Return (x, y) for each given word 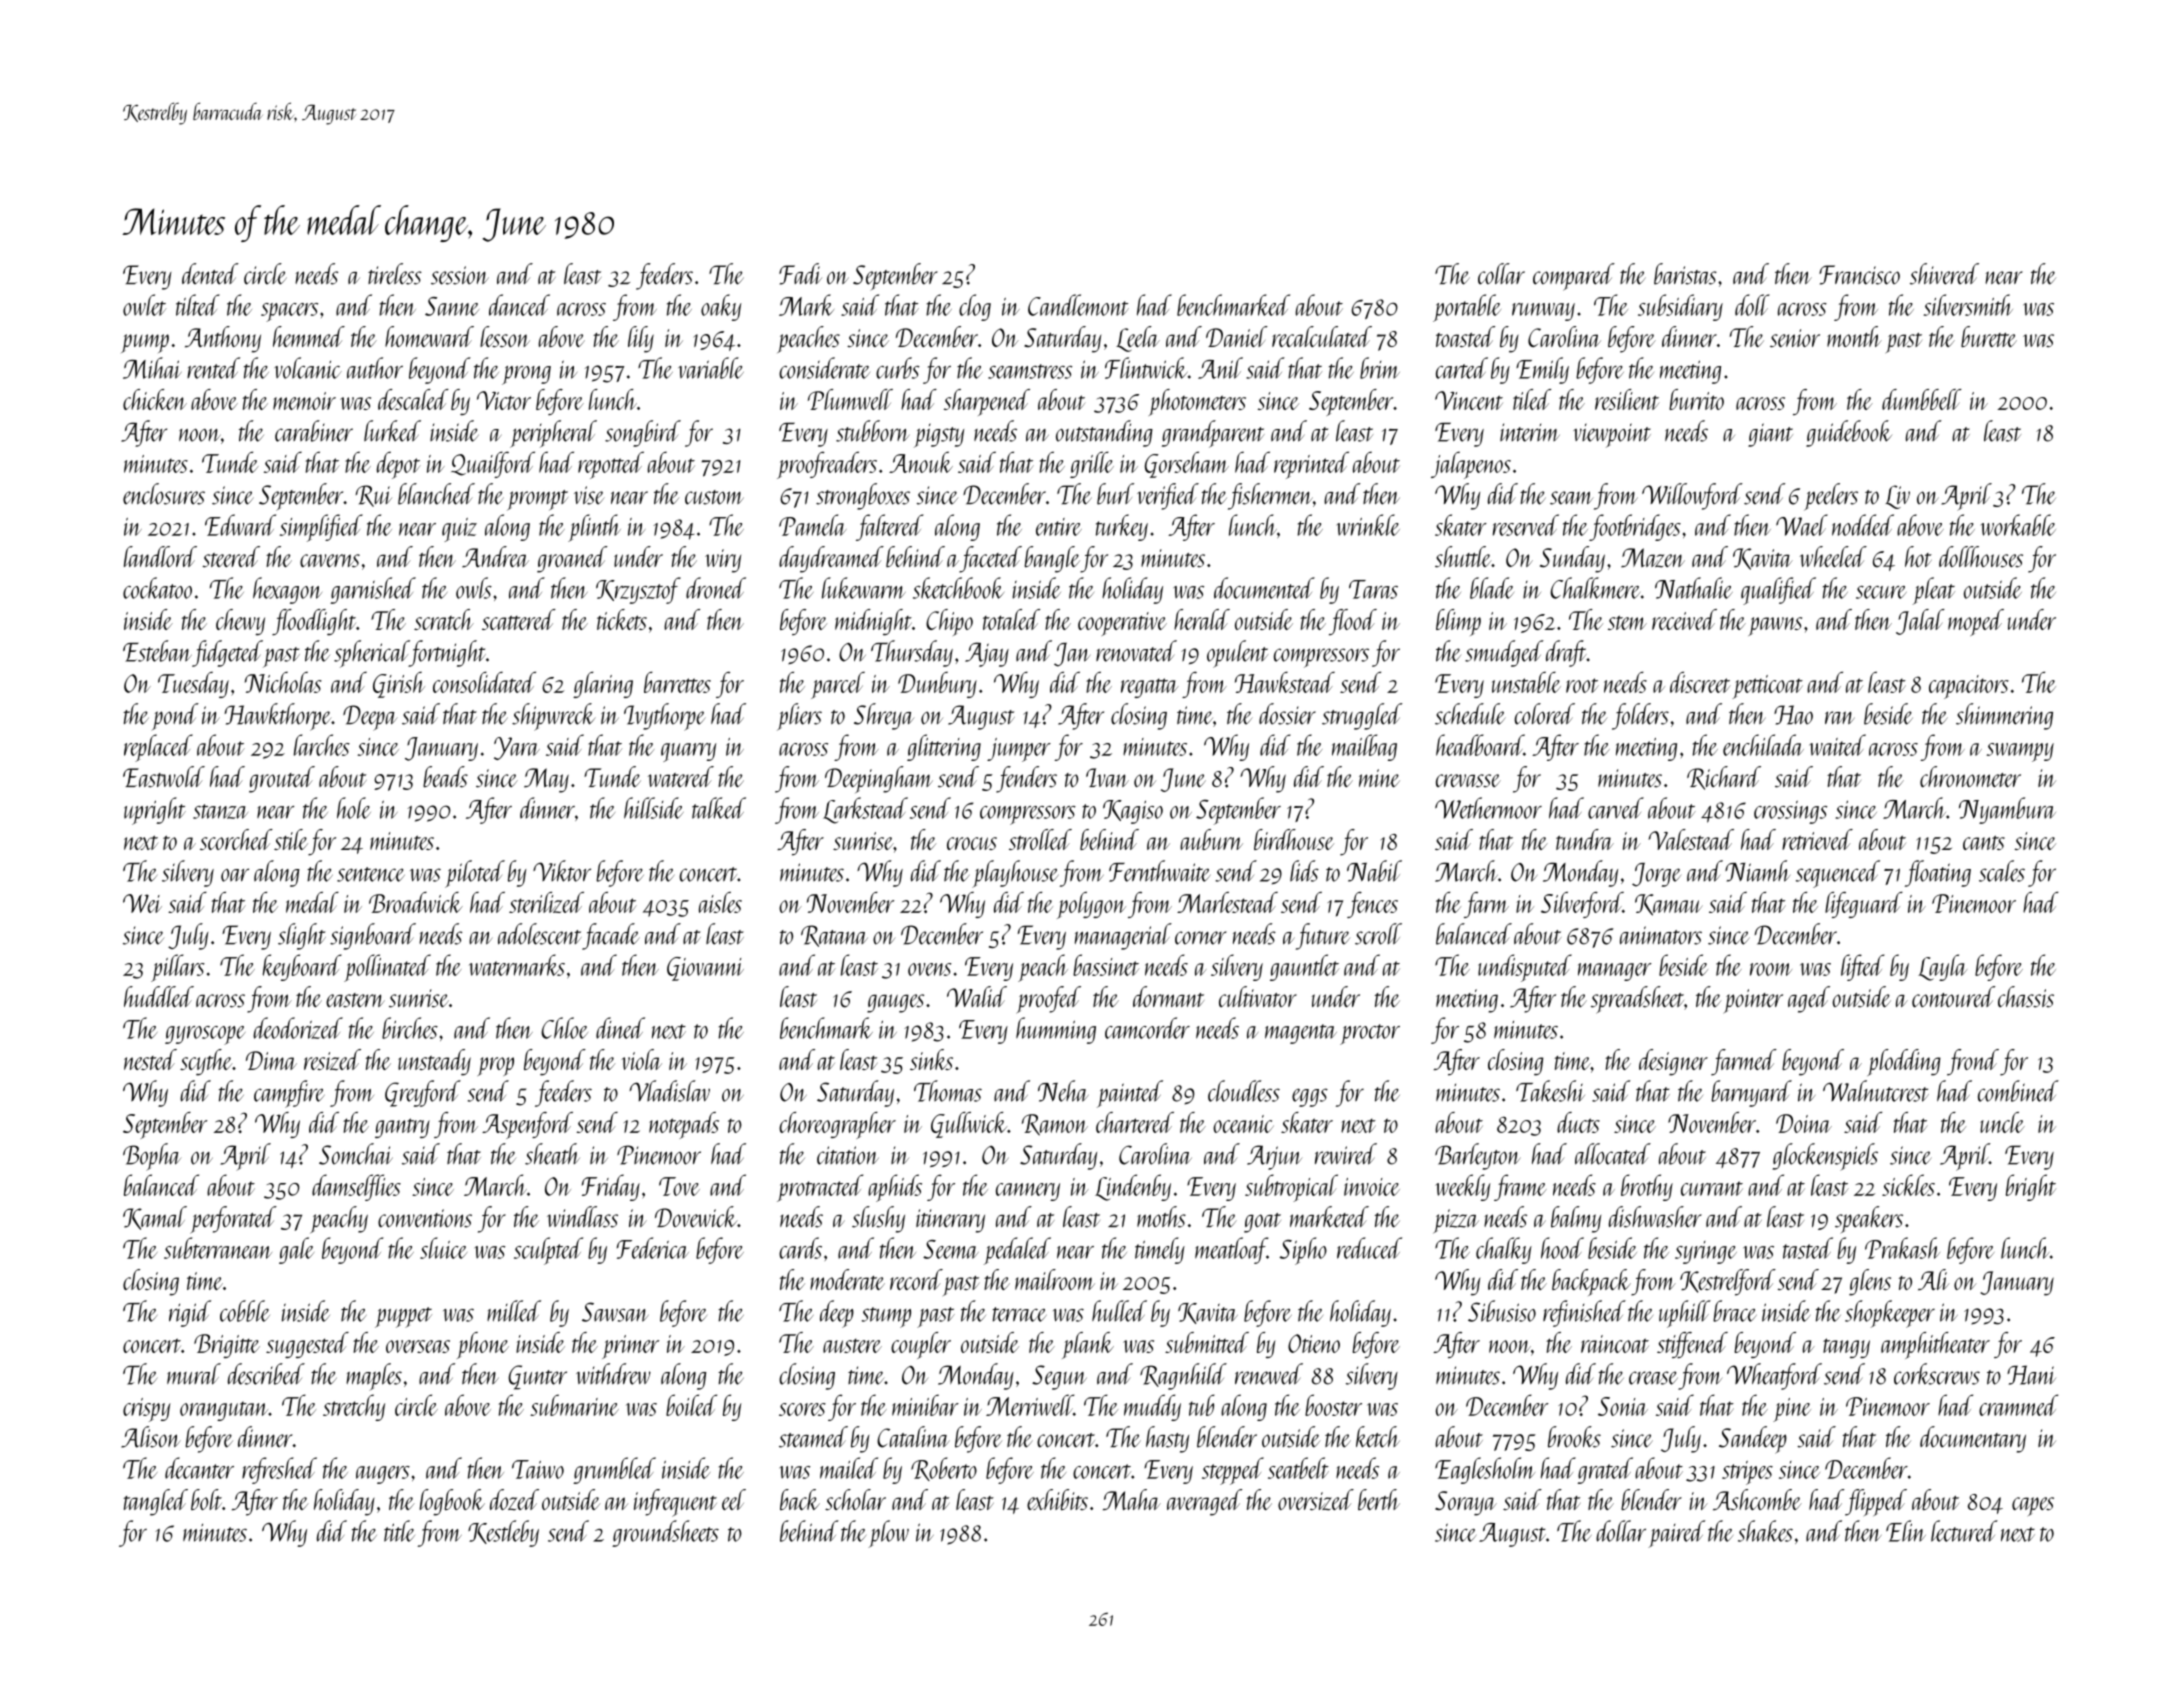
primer (630, 1347)
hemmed (309, 336)
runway (1543, 312)
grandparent (1213, 434)
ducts (1578, 1122)
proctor (1370, 1034)
